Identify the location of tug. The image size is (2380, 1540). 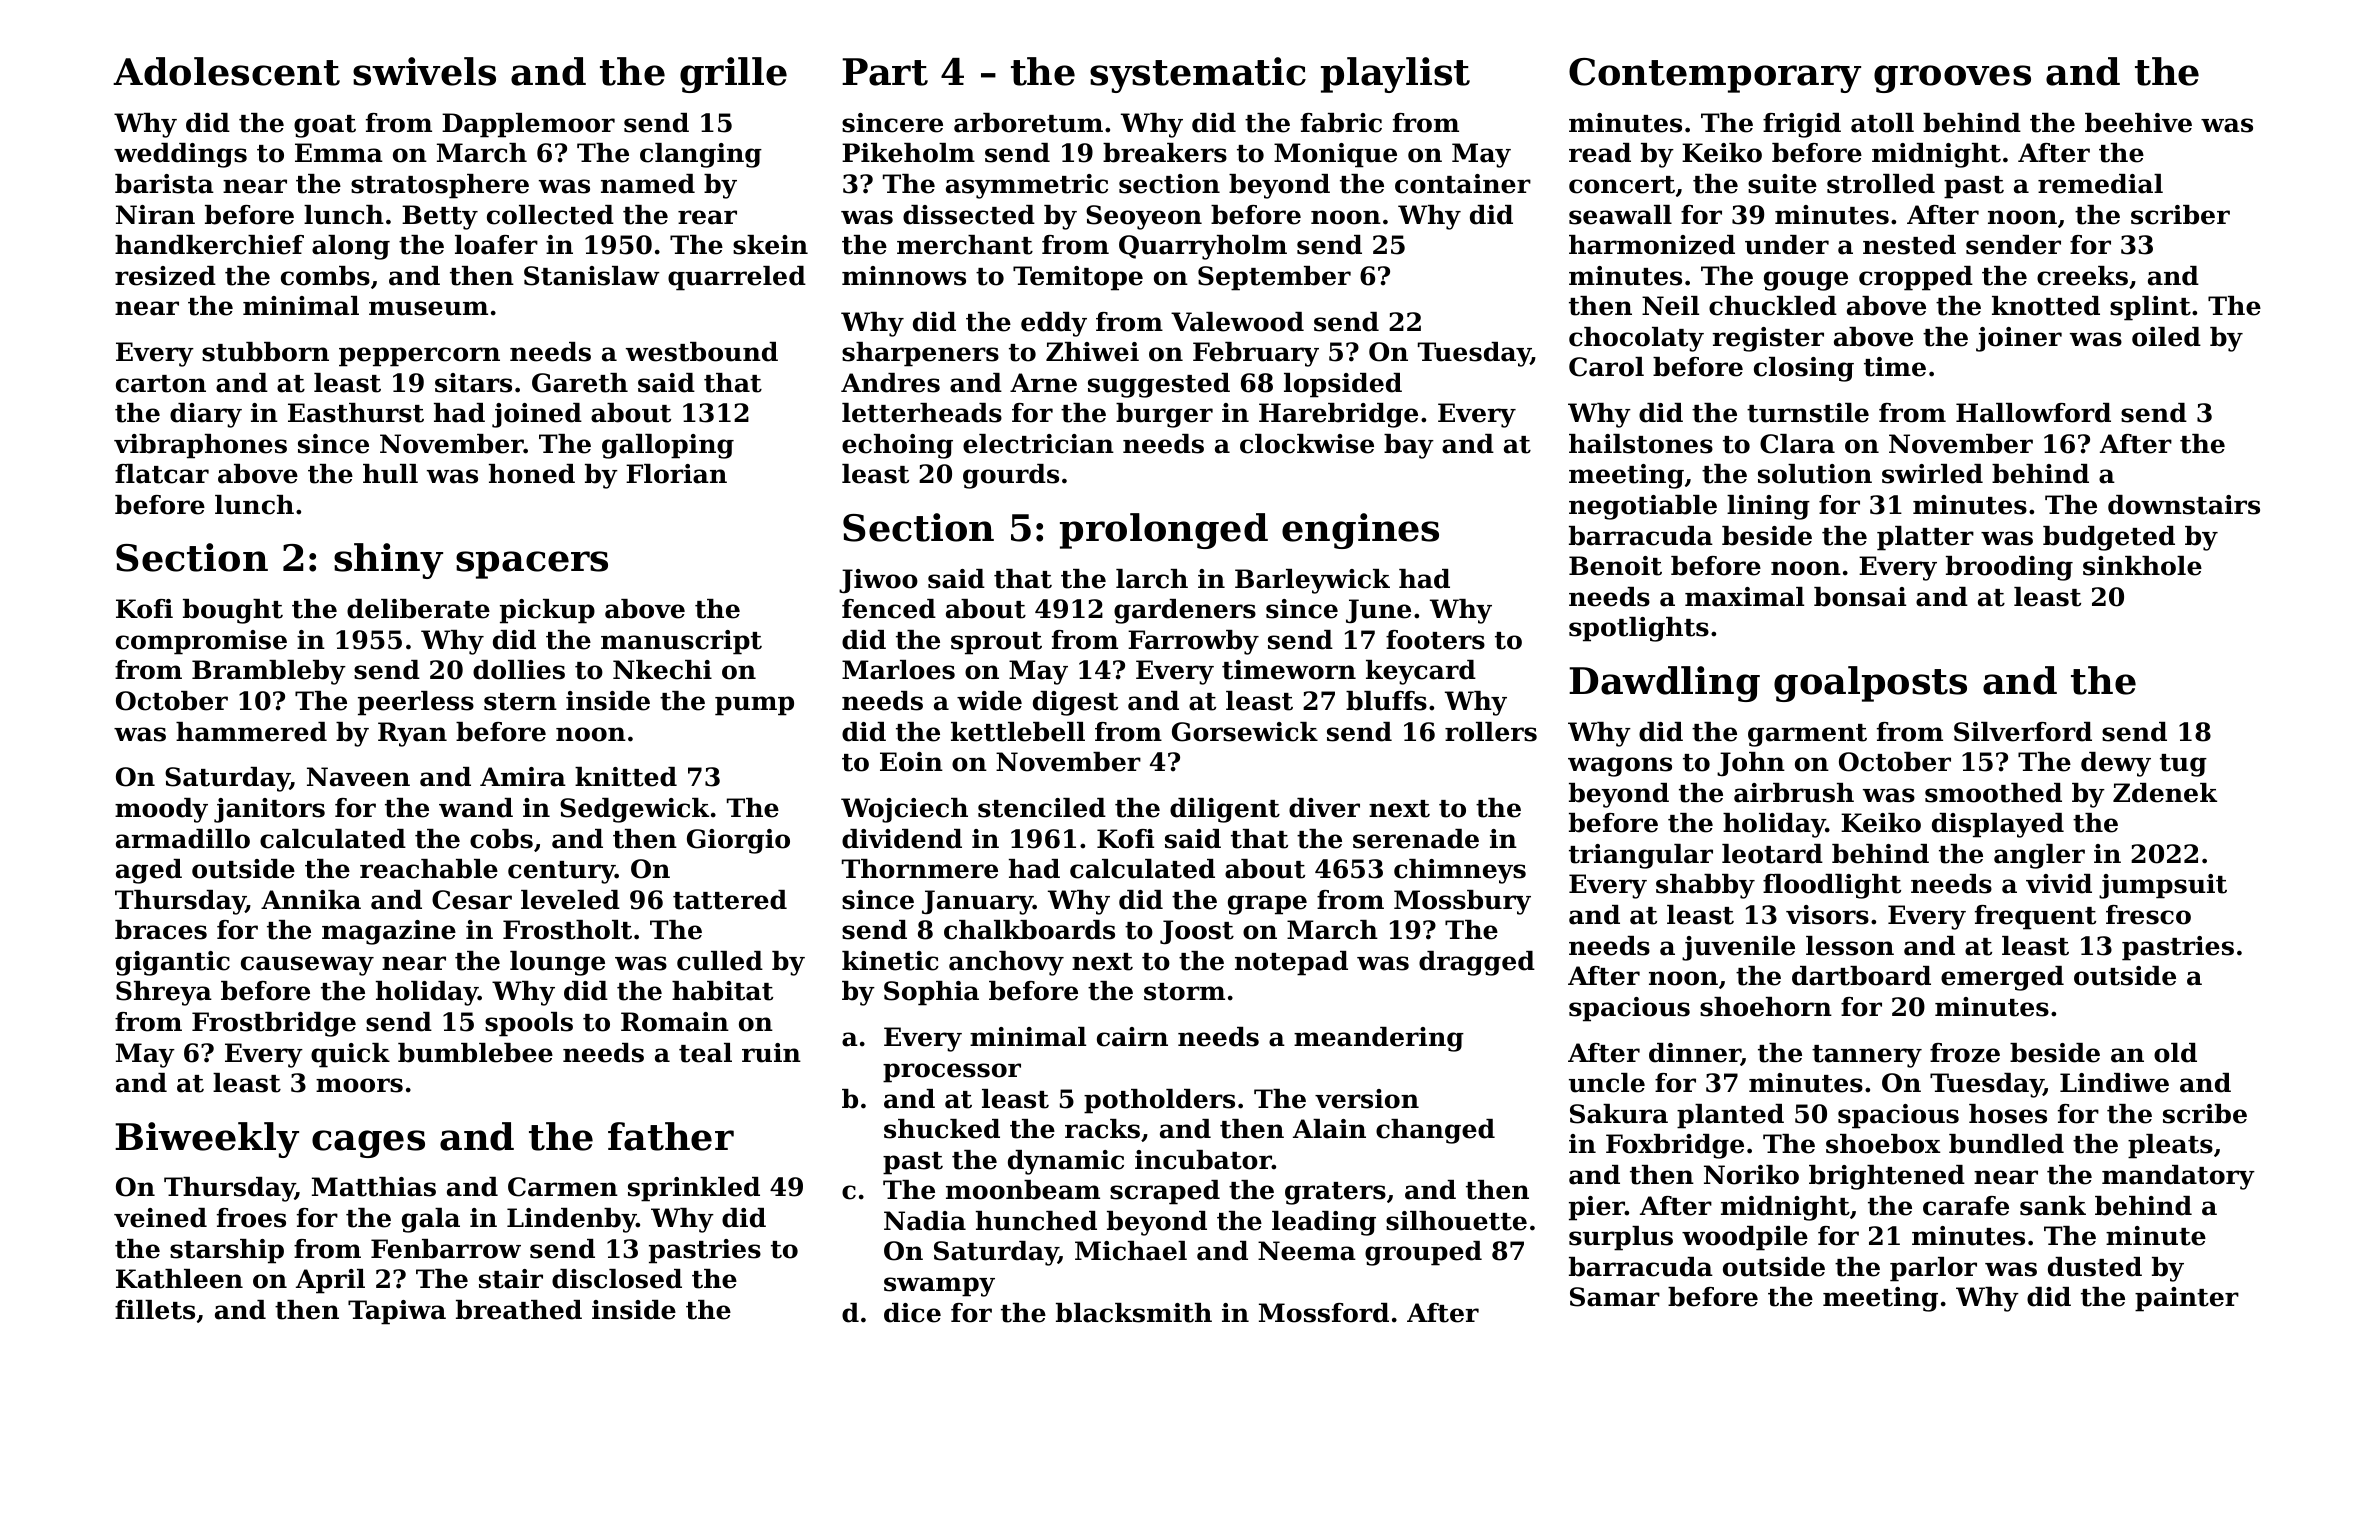
(2183, 765).
